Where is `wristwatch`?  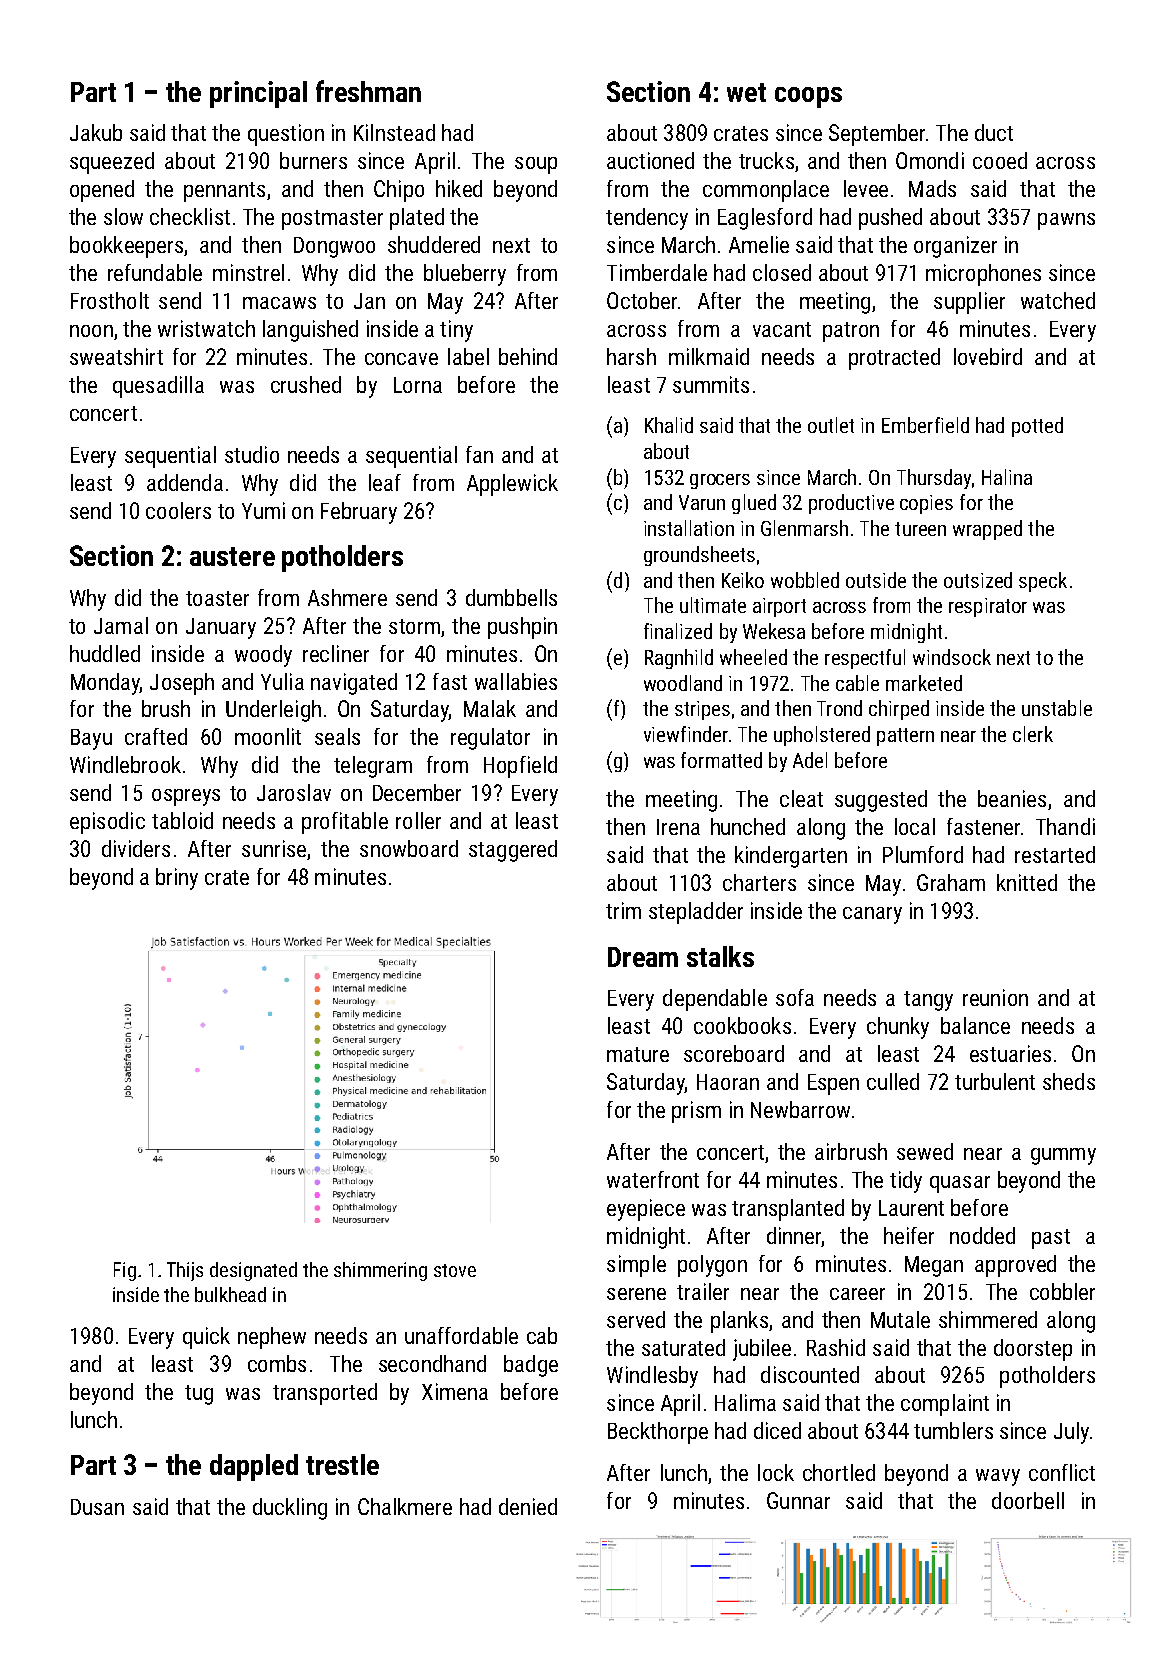
wristwatch is located at coordinates (206, 328).
